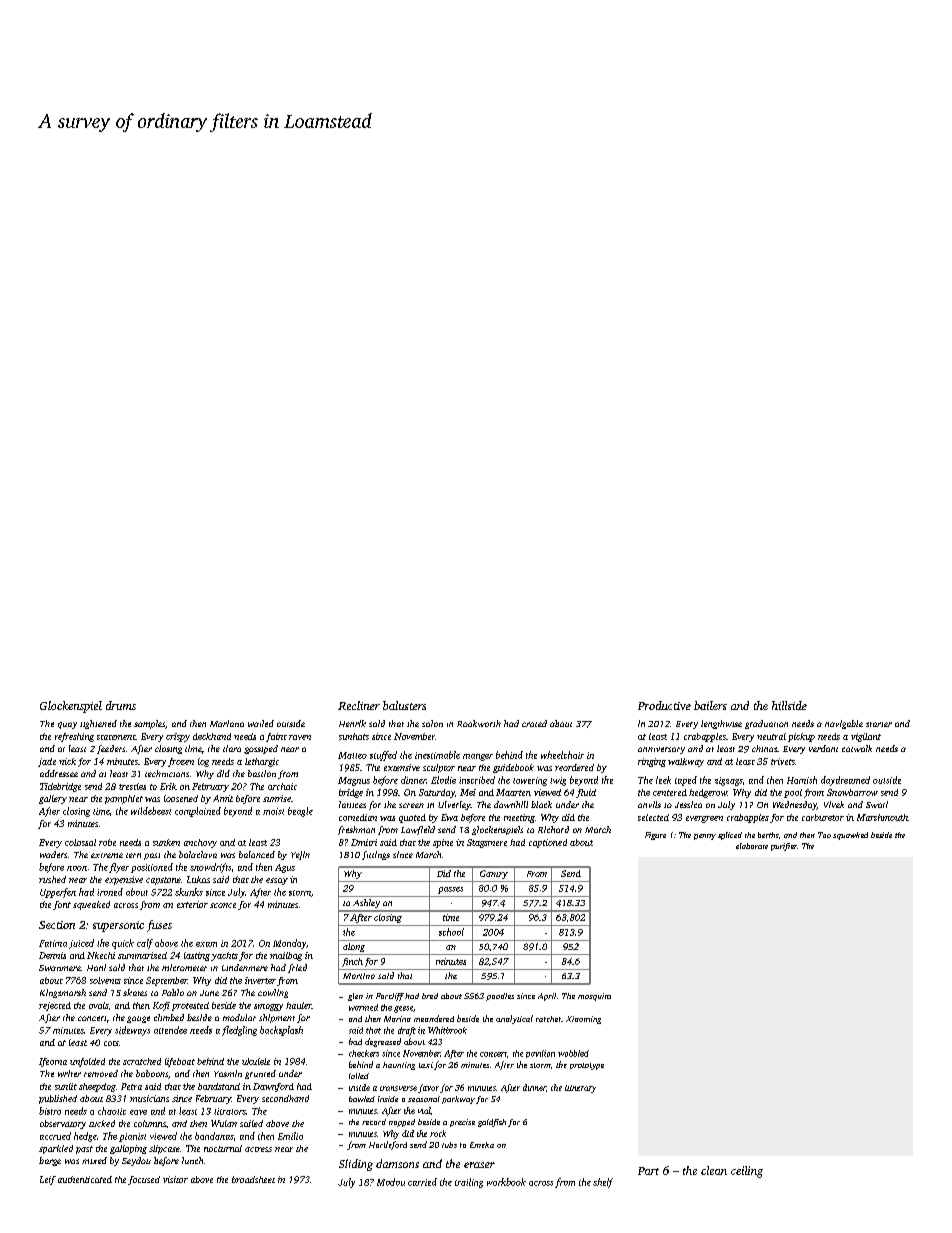 Image resolution: width=952 pixels, height=1233 pixels. I want to click on Snowbarrow, so click(852, 792).
